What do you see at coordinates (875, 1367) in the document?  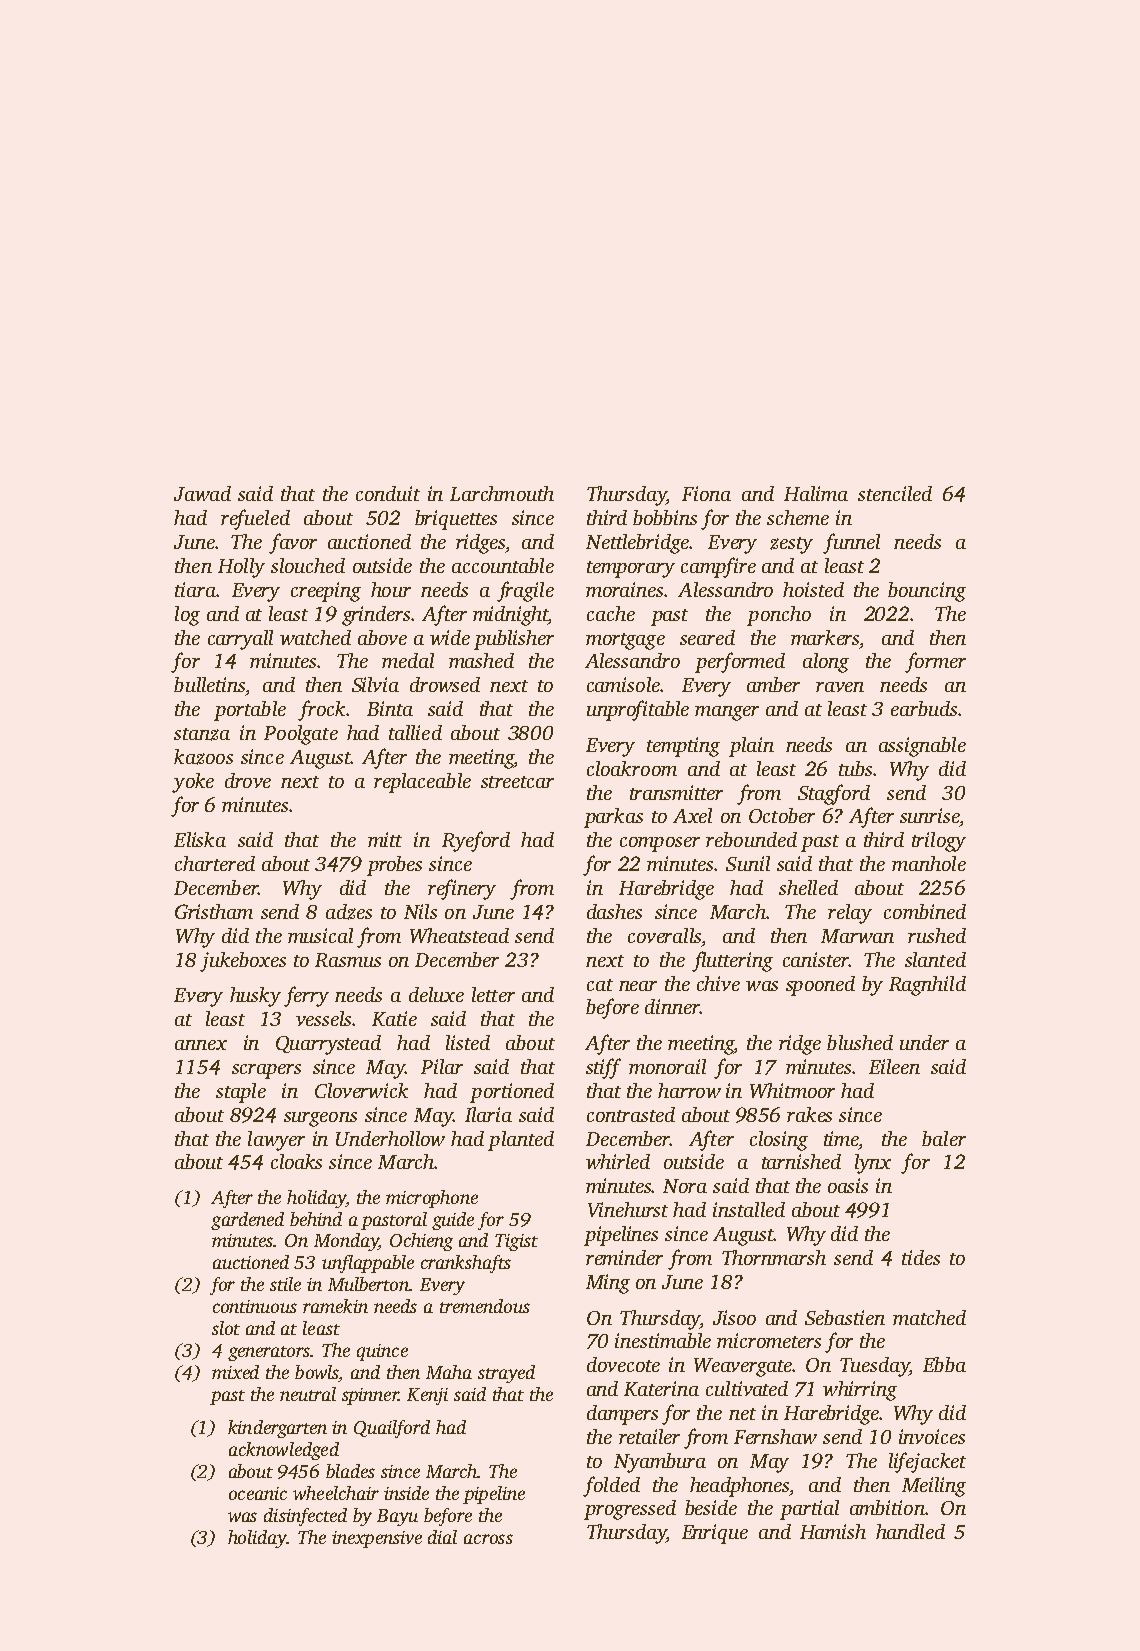 I see `Tuesday` at bounding box center [875, 1367].
